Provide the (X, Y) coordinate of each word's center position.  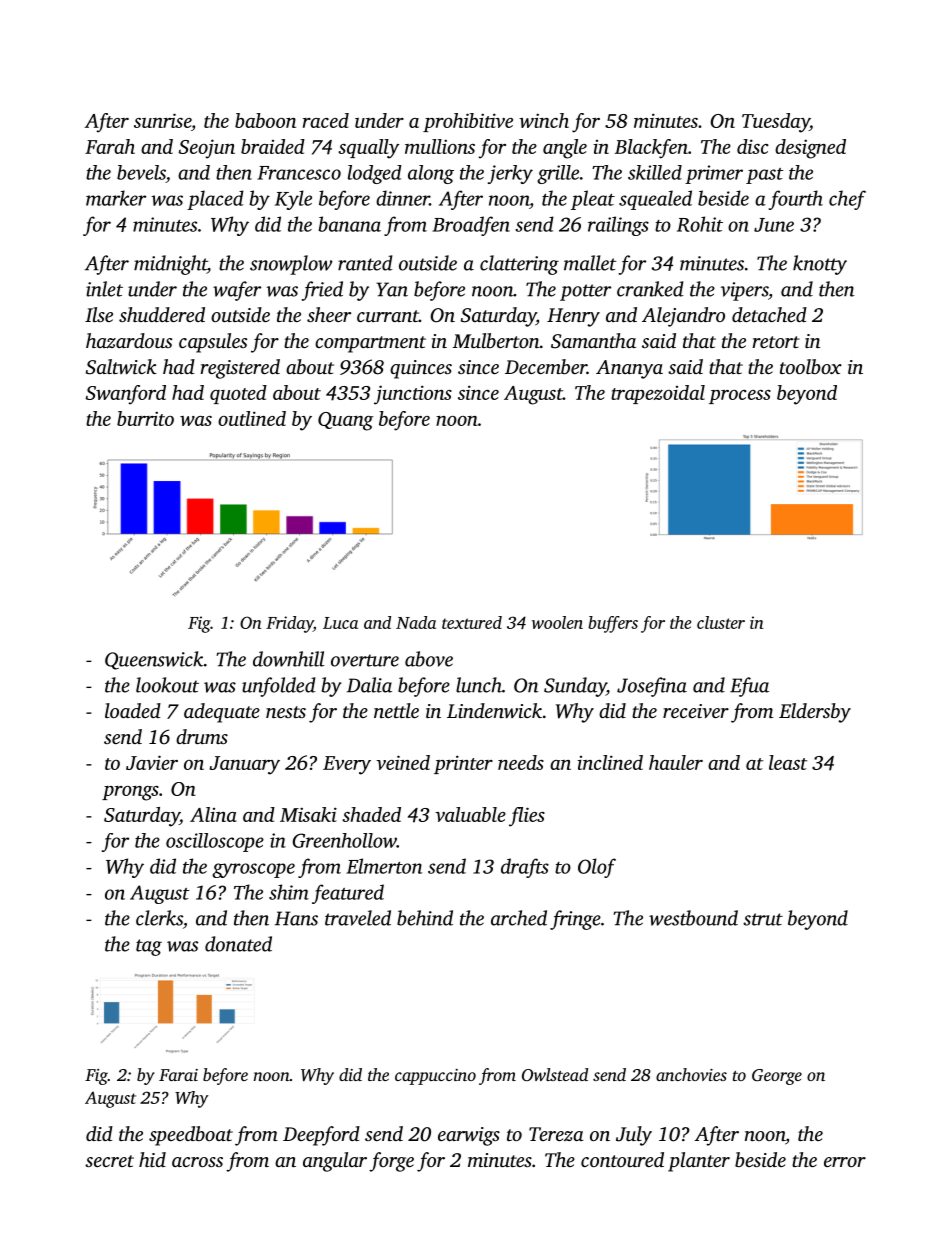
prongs (130, 793)
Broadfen (471, 226)
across (197, 1162)
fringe (575, 920)
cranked (650, 289)
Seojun (207, 149)
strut (763, 919)
